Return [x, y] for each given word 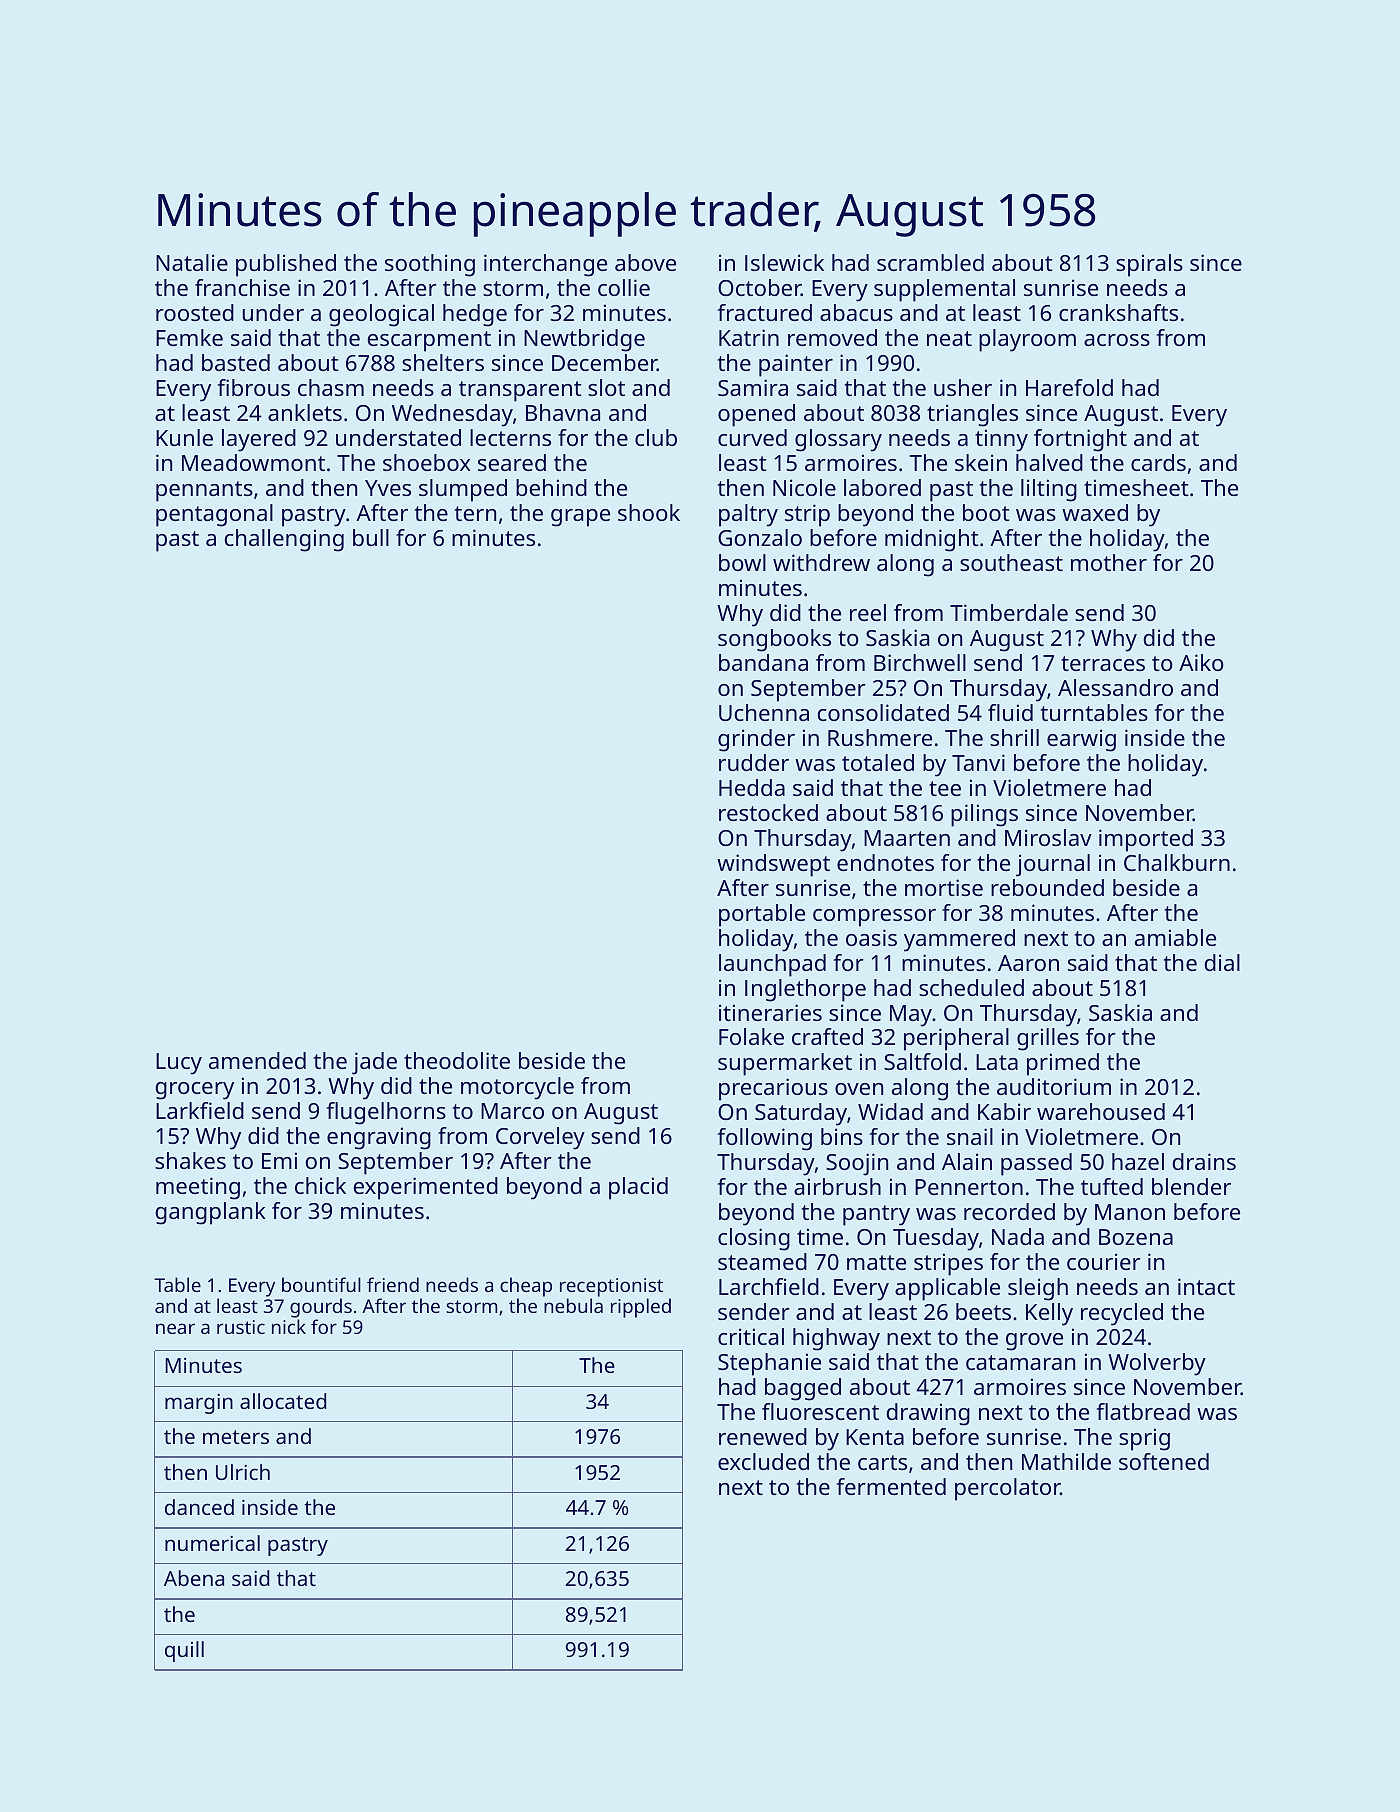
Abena [194, 1578]
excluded [763, 1461]
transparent [520, 391]
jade [374, 1063]
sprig [1144, 1439]
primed [1063, 1064]
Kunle [184, 437]
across [1117, 340]
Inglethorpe [805, 990]
